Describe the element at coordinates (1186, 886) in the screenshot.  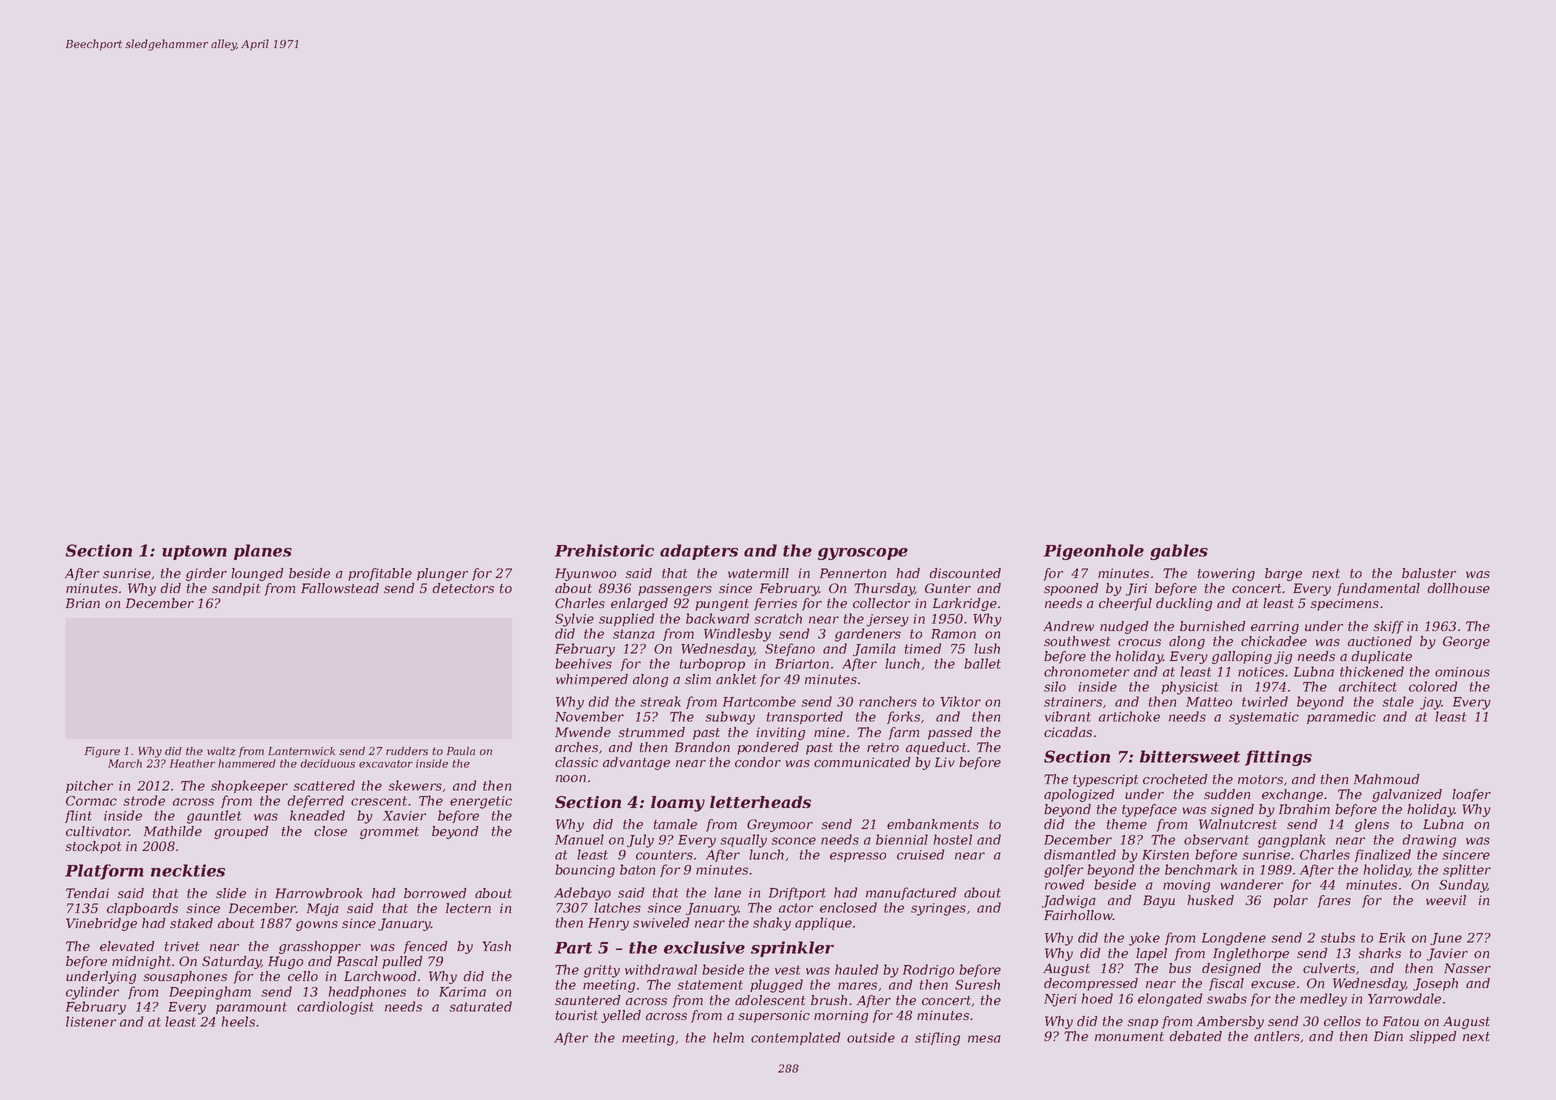
I see `moving` at that location.
